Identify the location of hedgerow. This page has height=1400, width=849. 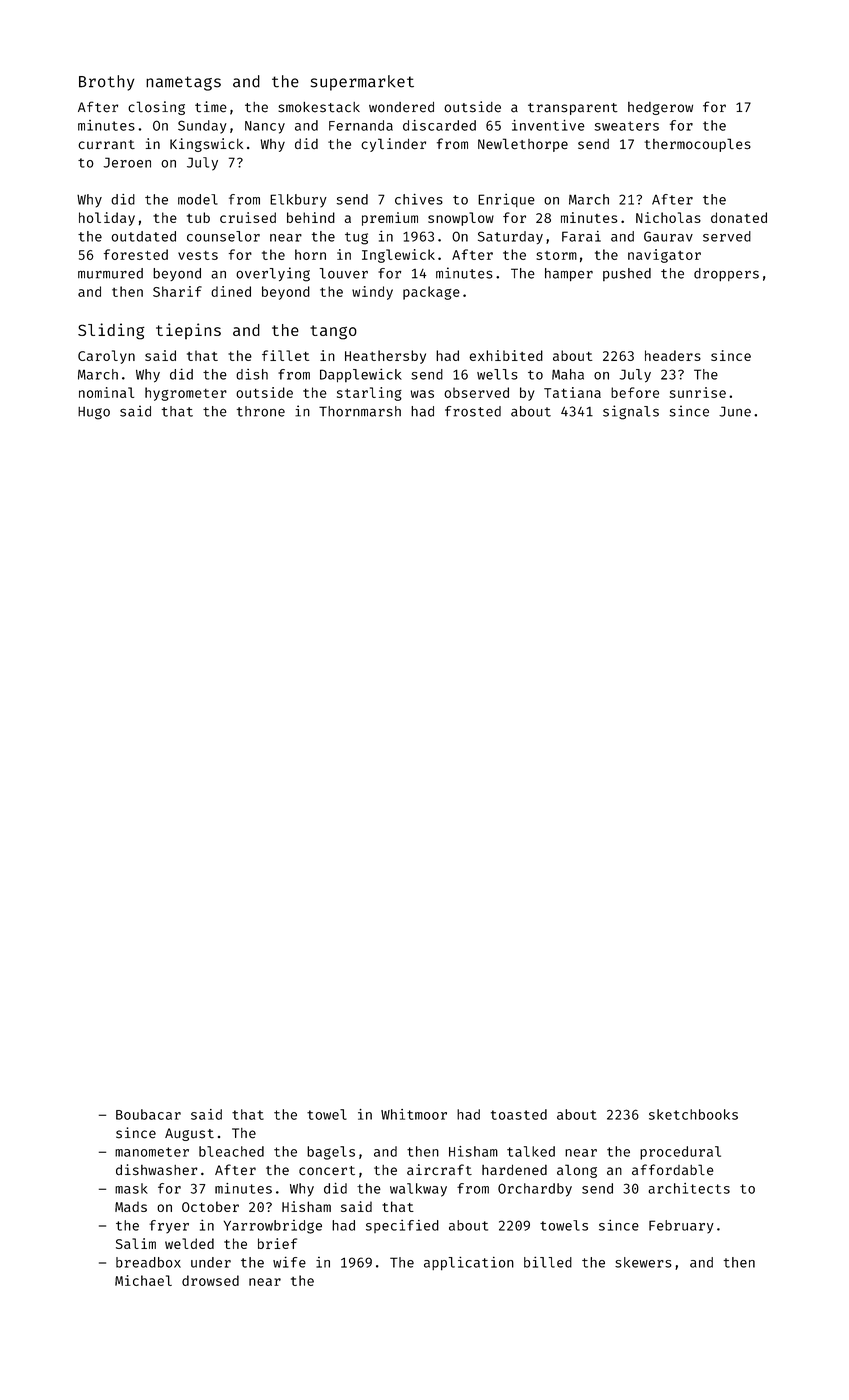
(660, 108).
